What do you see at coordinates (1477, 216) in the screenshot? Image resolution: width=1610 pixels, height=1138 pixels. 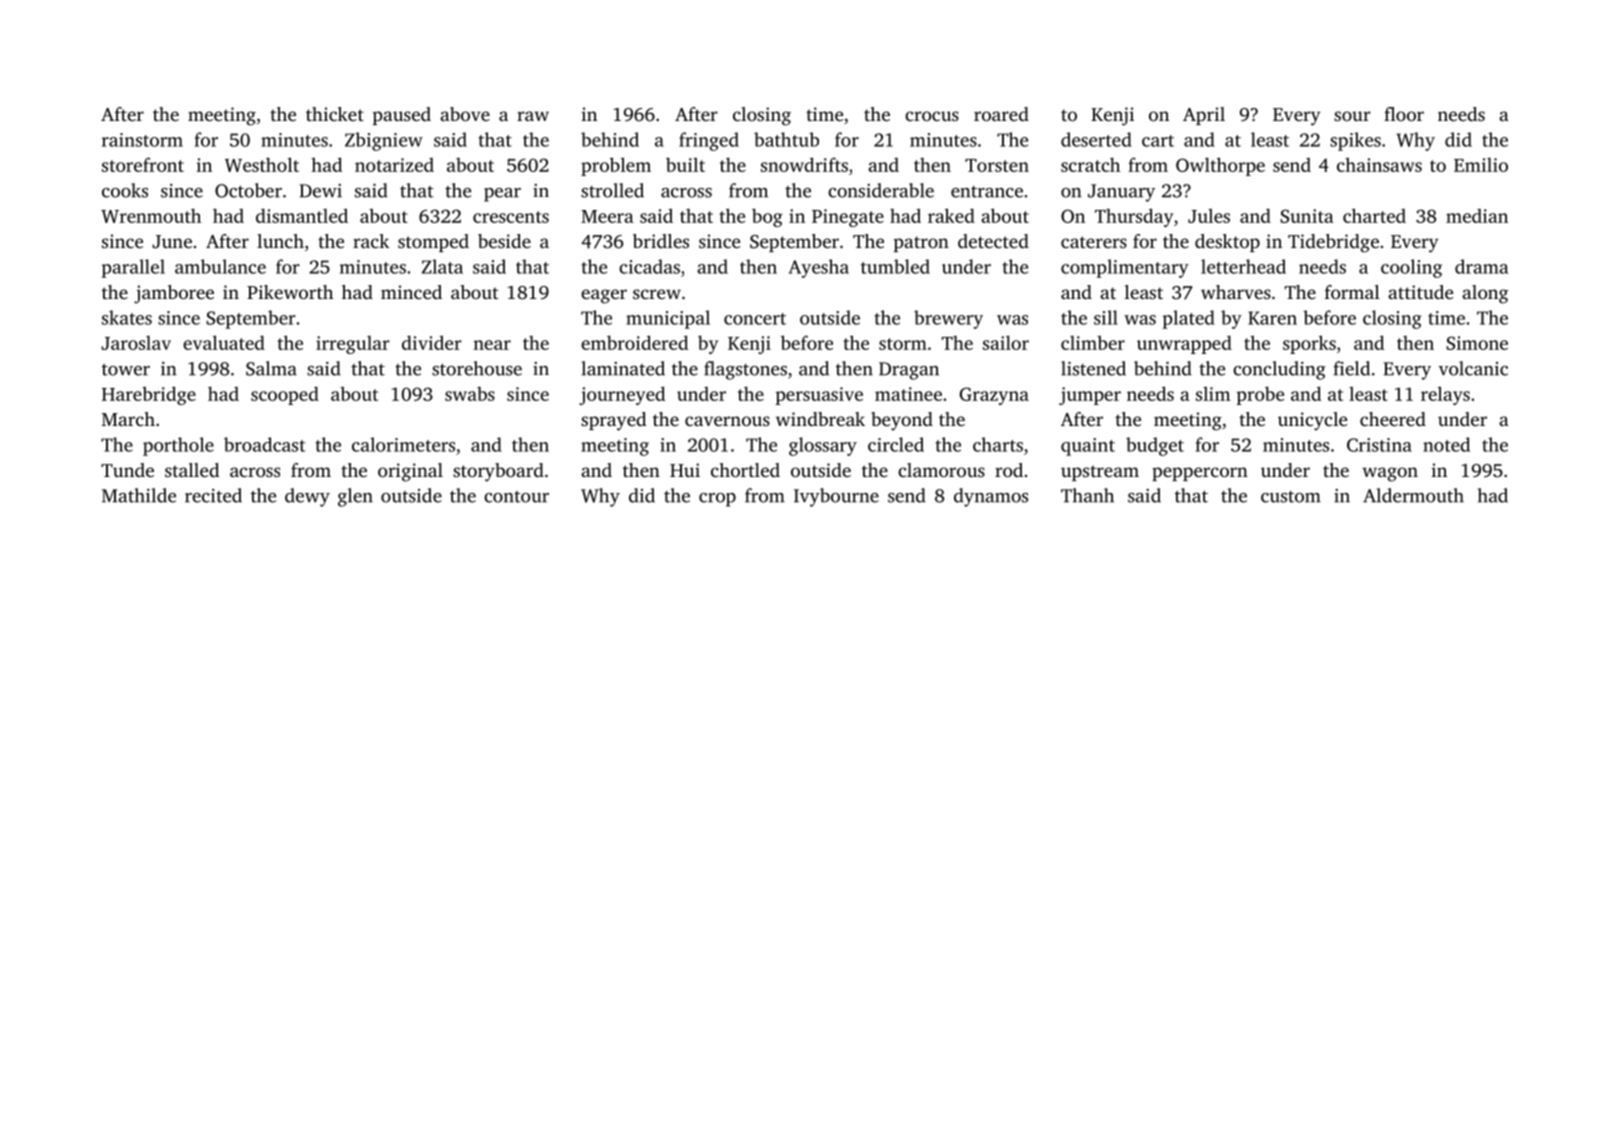 I see `median` at bounding box center [1477, 216].
